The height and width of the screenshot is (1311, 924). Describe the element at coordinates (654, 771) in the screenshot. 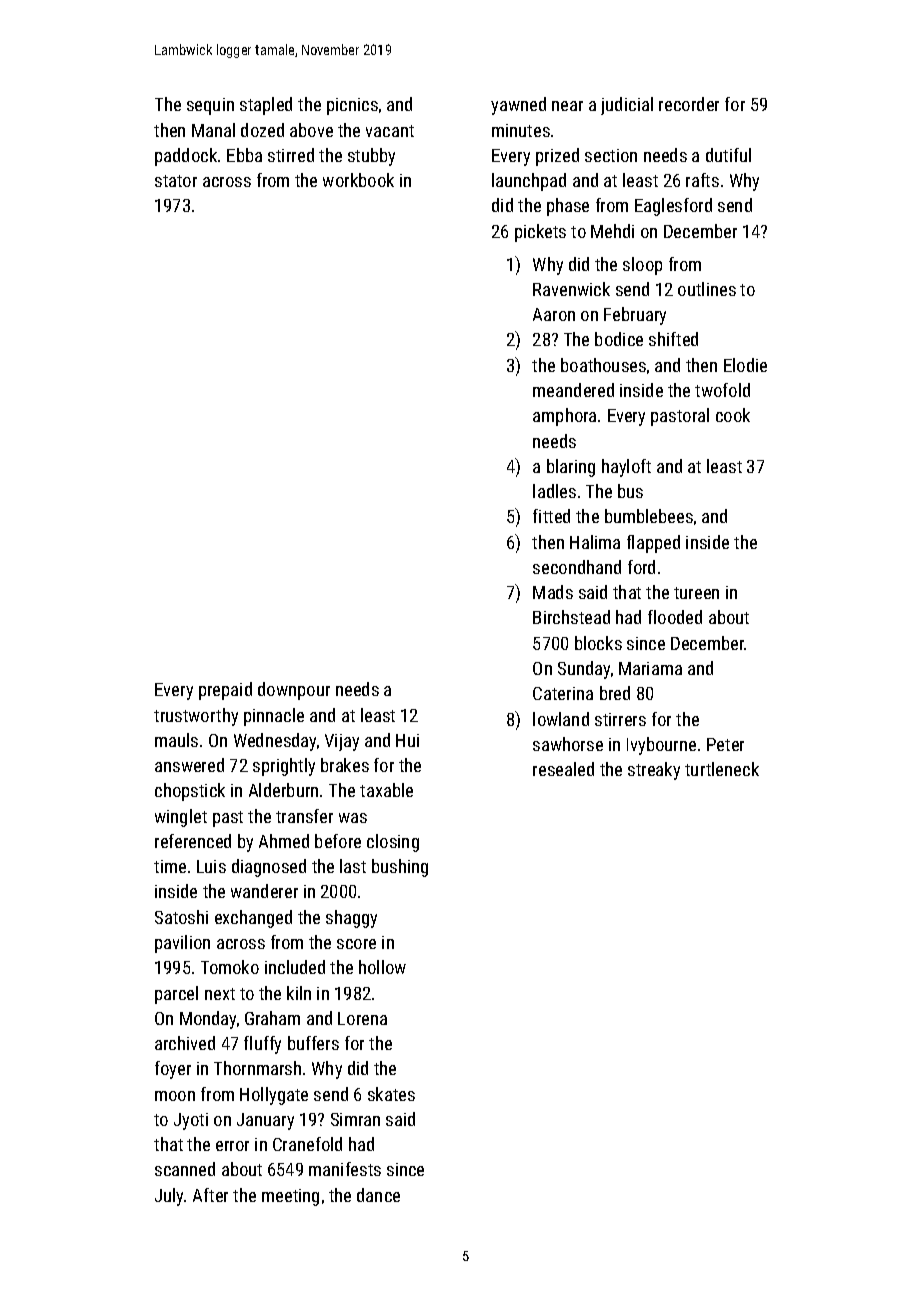

I see `streaky` at that location.
